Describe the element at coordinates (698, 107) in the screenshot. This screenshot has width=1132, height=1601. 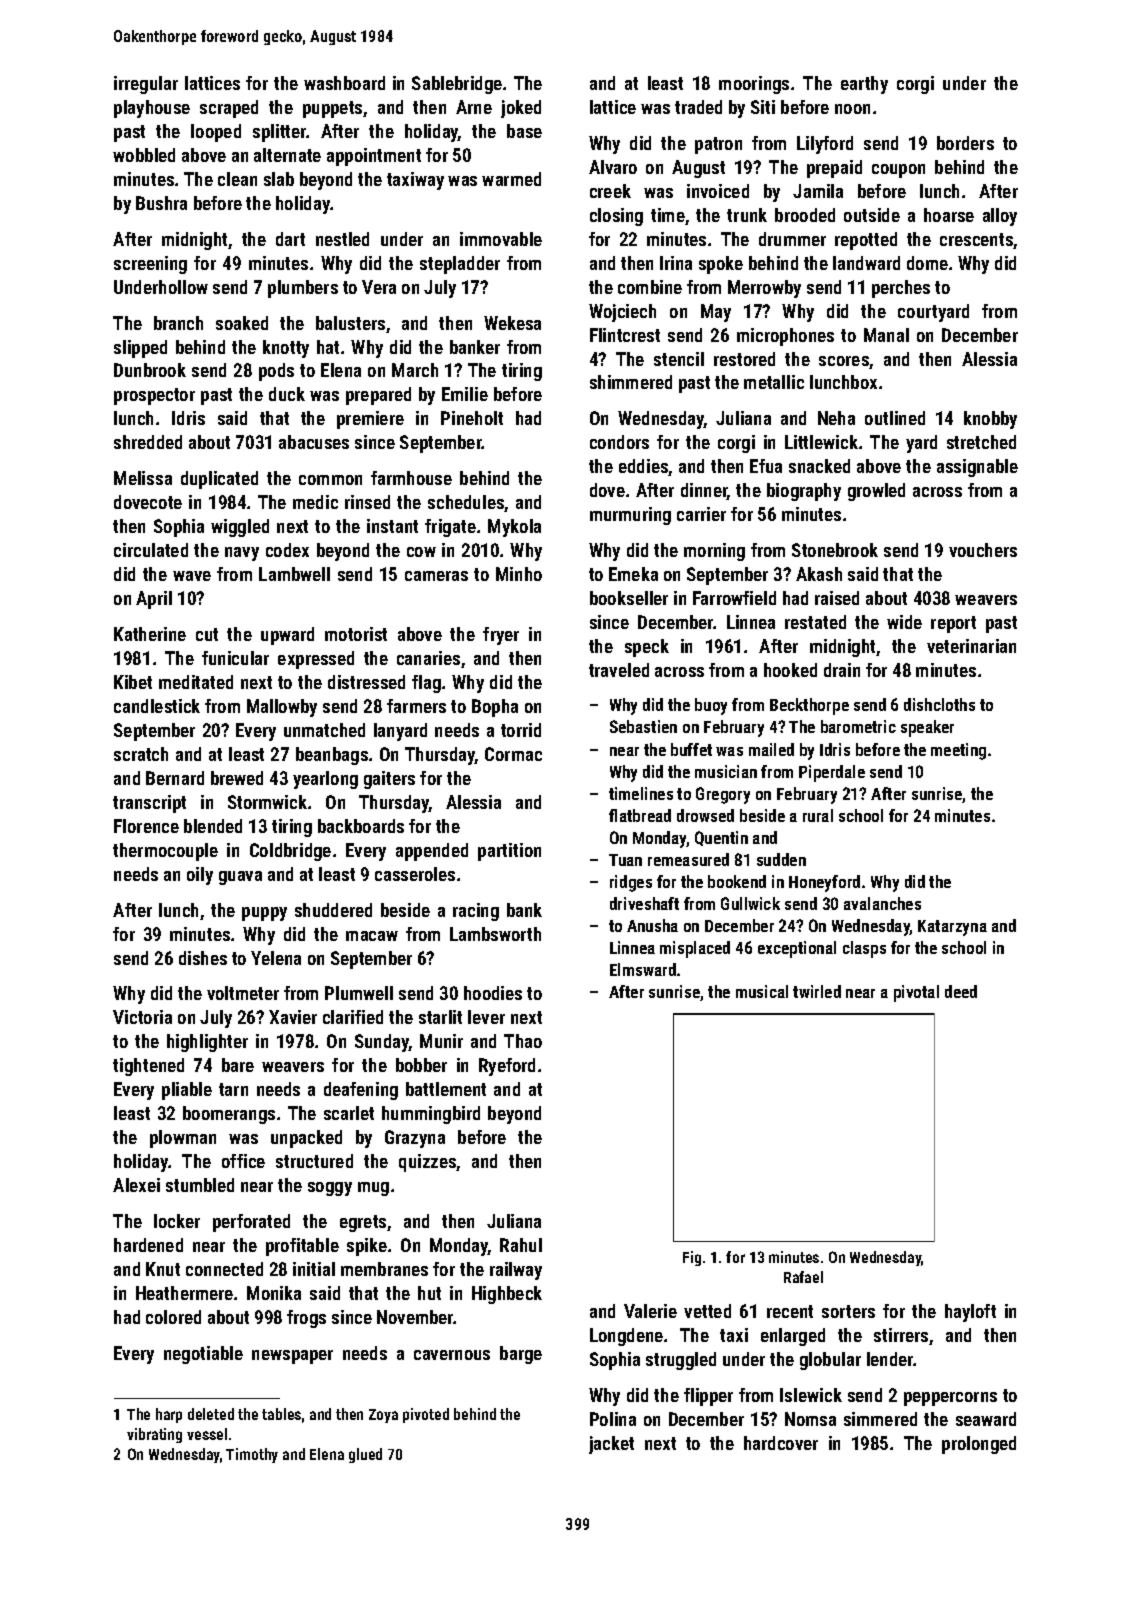
I see `traded` at that location.
